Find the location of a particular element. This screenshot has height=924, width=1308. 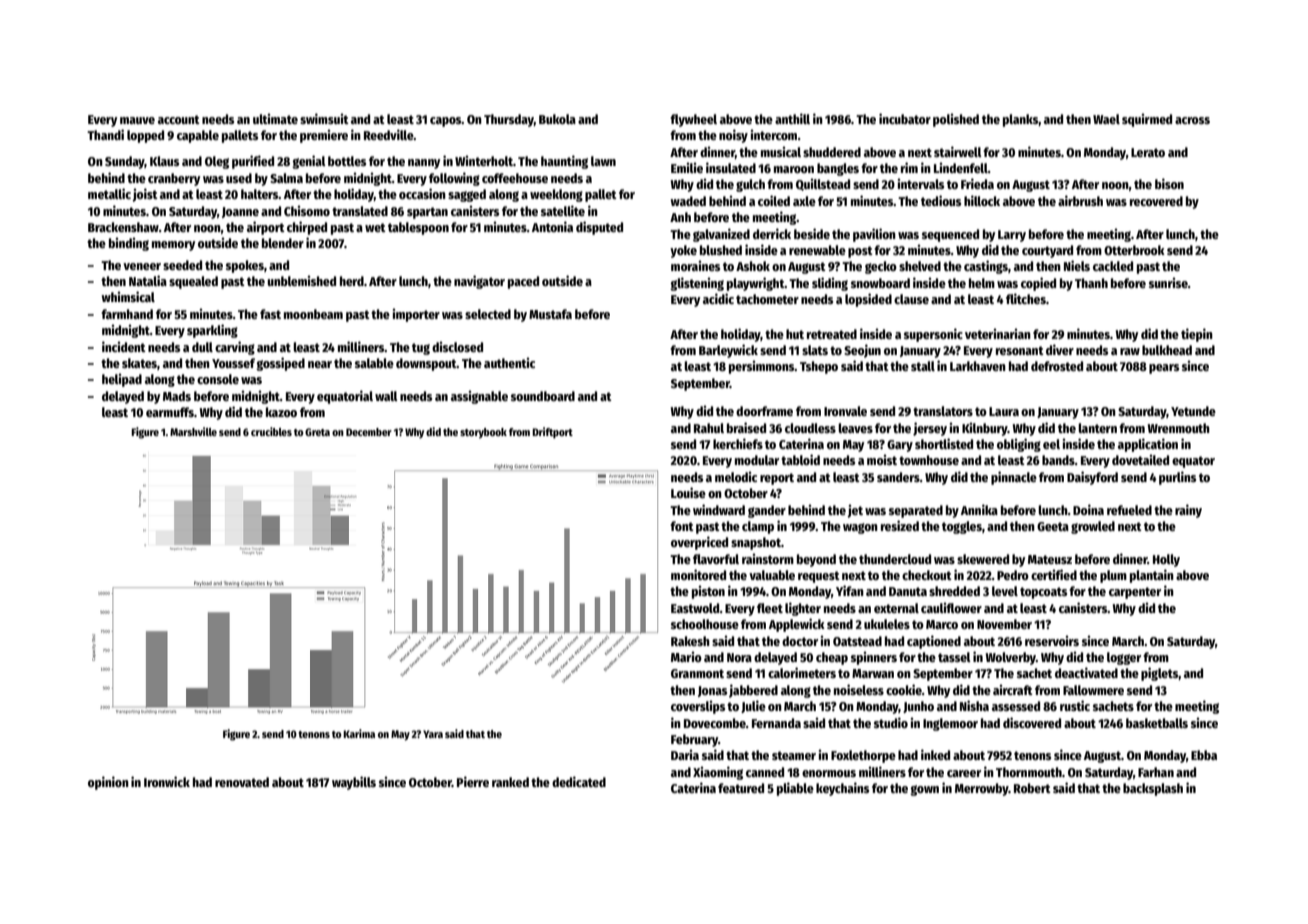

bison is located at coordinates (1169, 183).
